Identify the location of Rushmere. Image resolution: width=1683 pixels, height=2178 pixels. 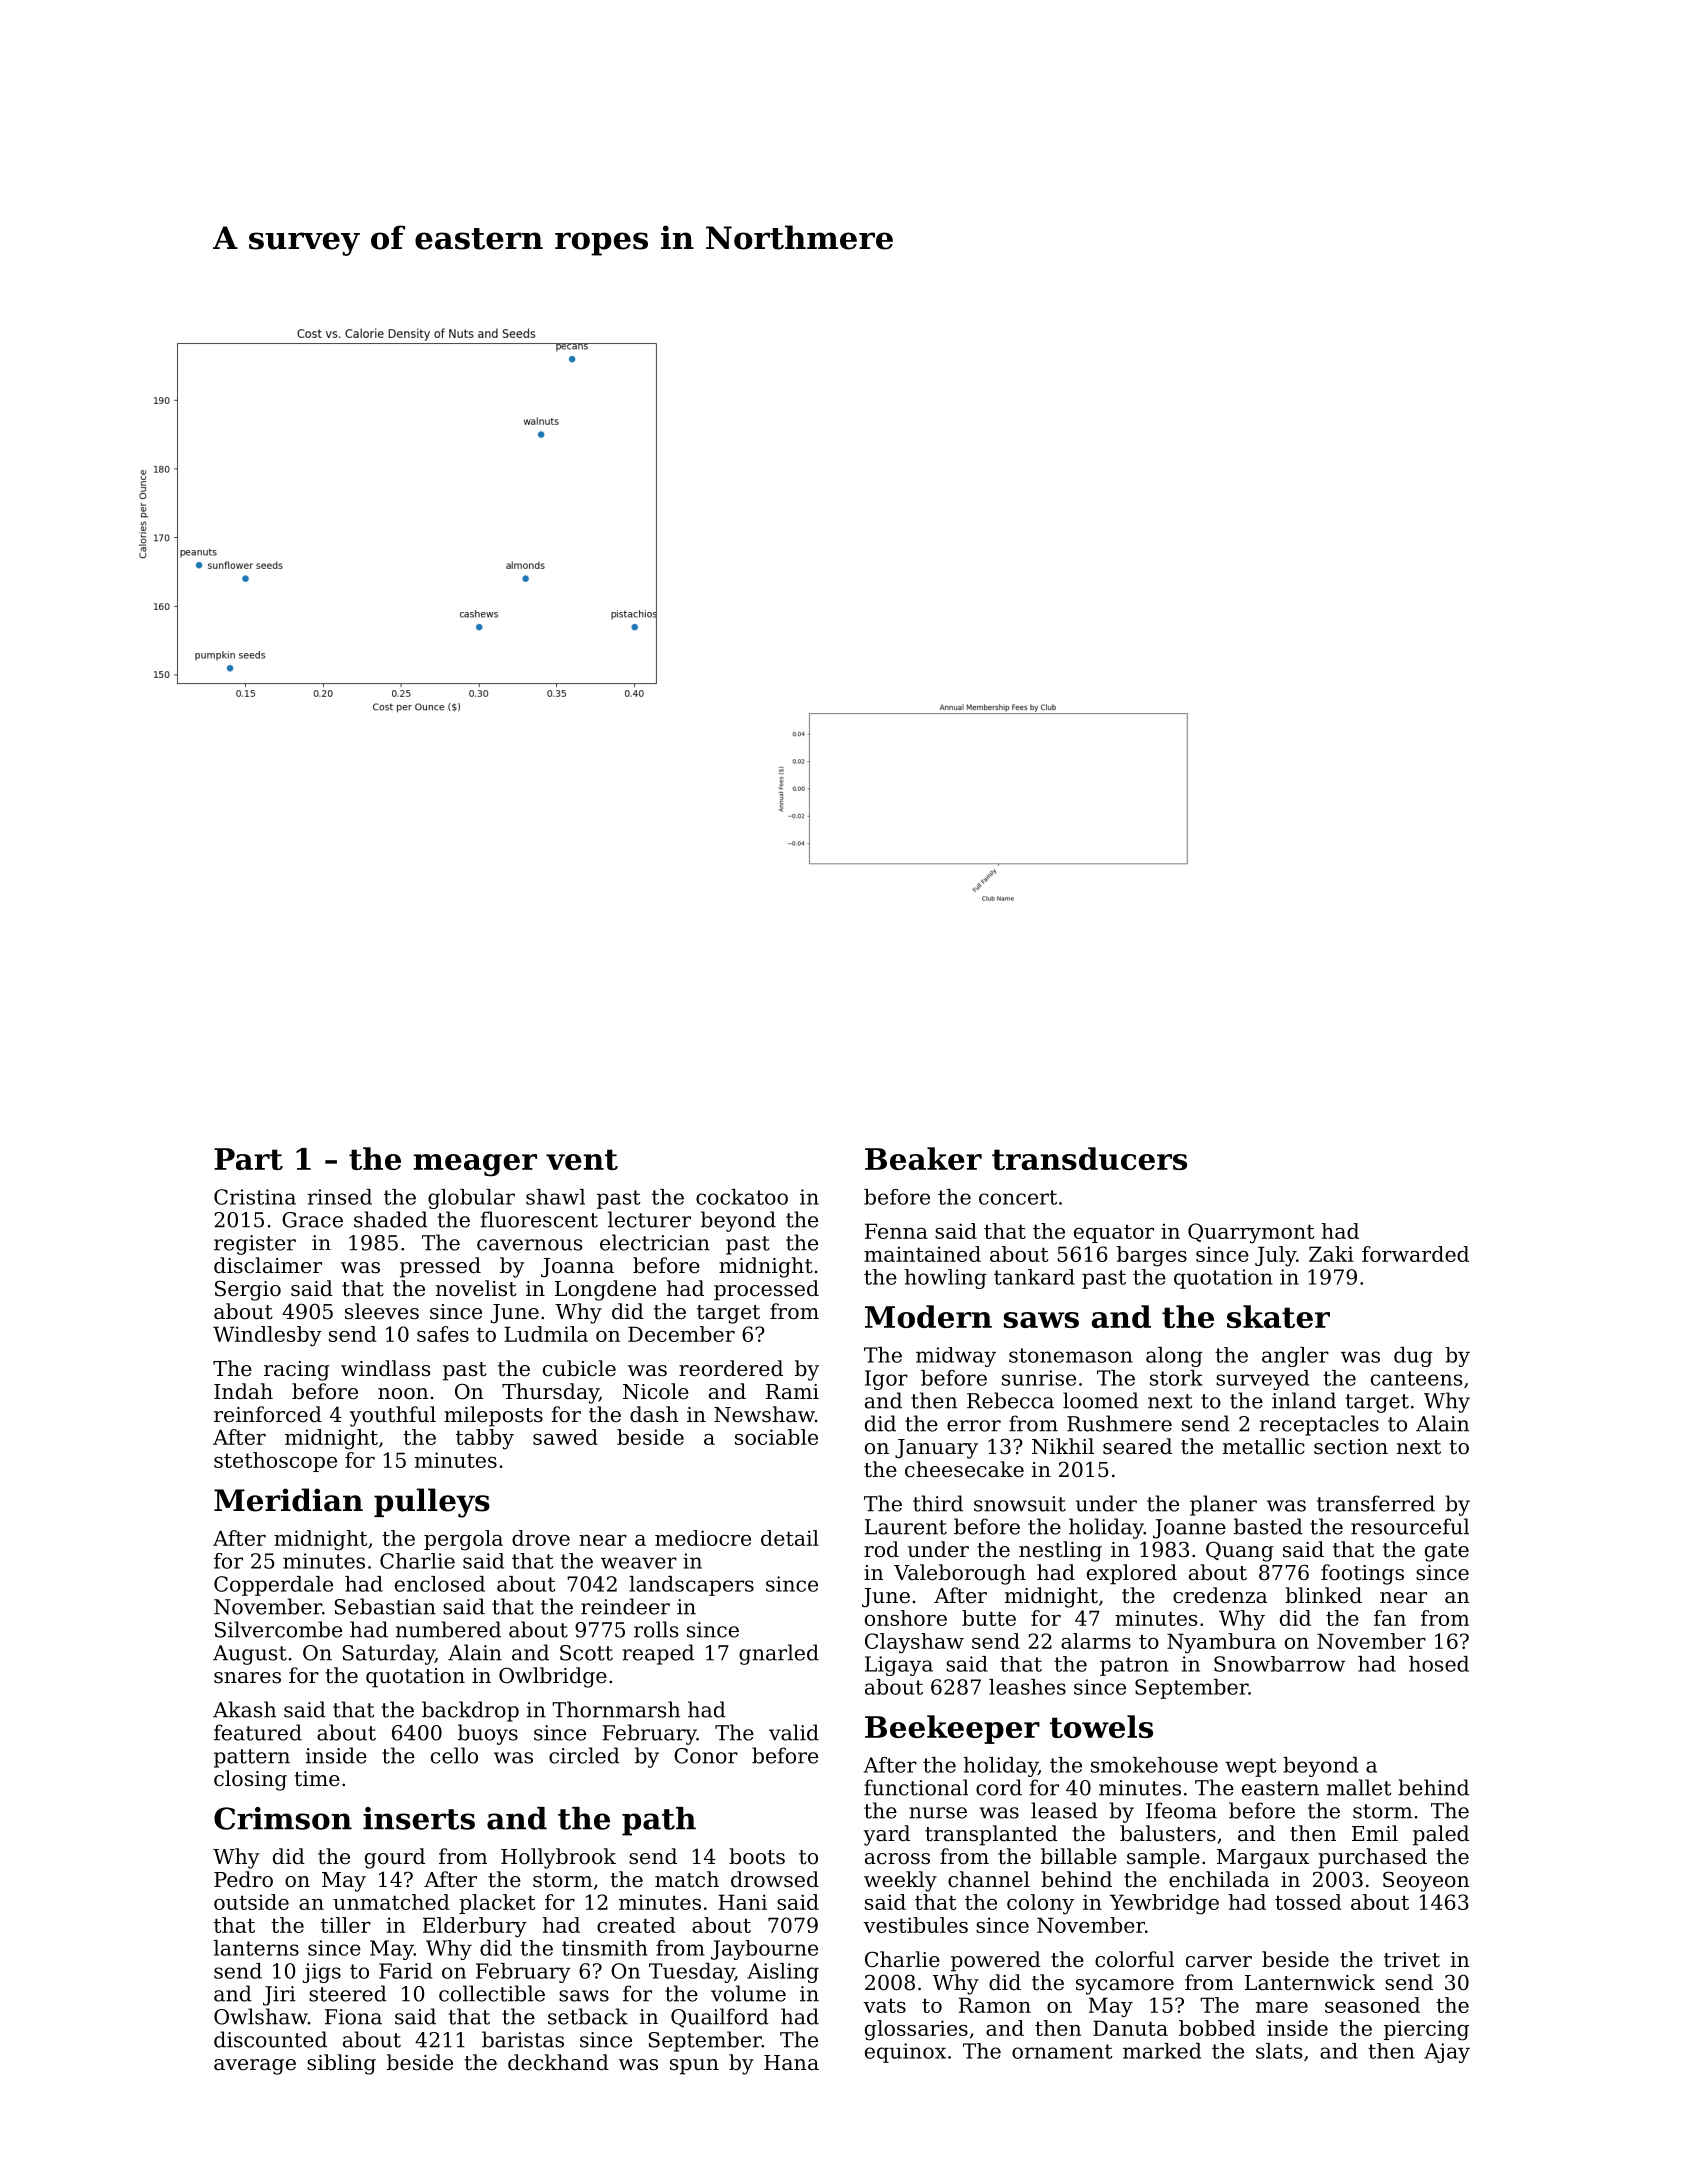
(1119, 1423).
